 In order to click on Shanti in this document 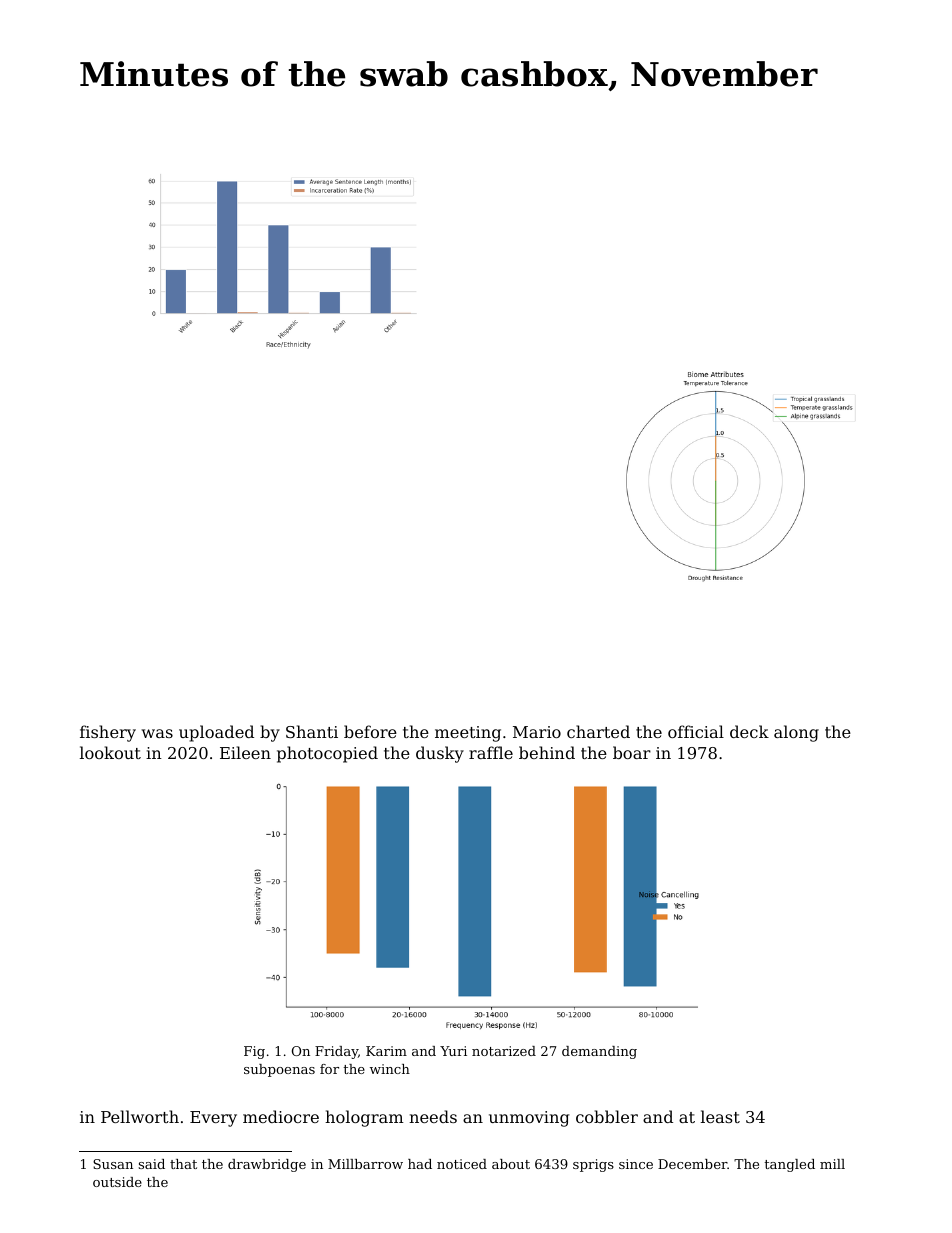, I will do `click(312, 731)`.
